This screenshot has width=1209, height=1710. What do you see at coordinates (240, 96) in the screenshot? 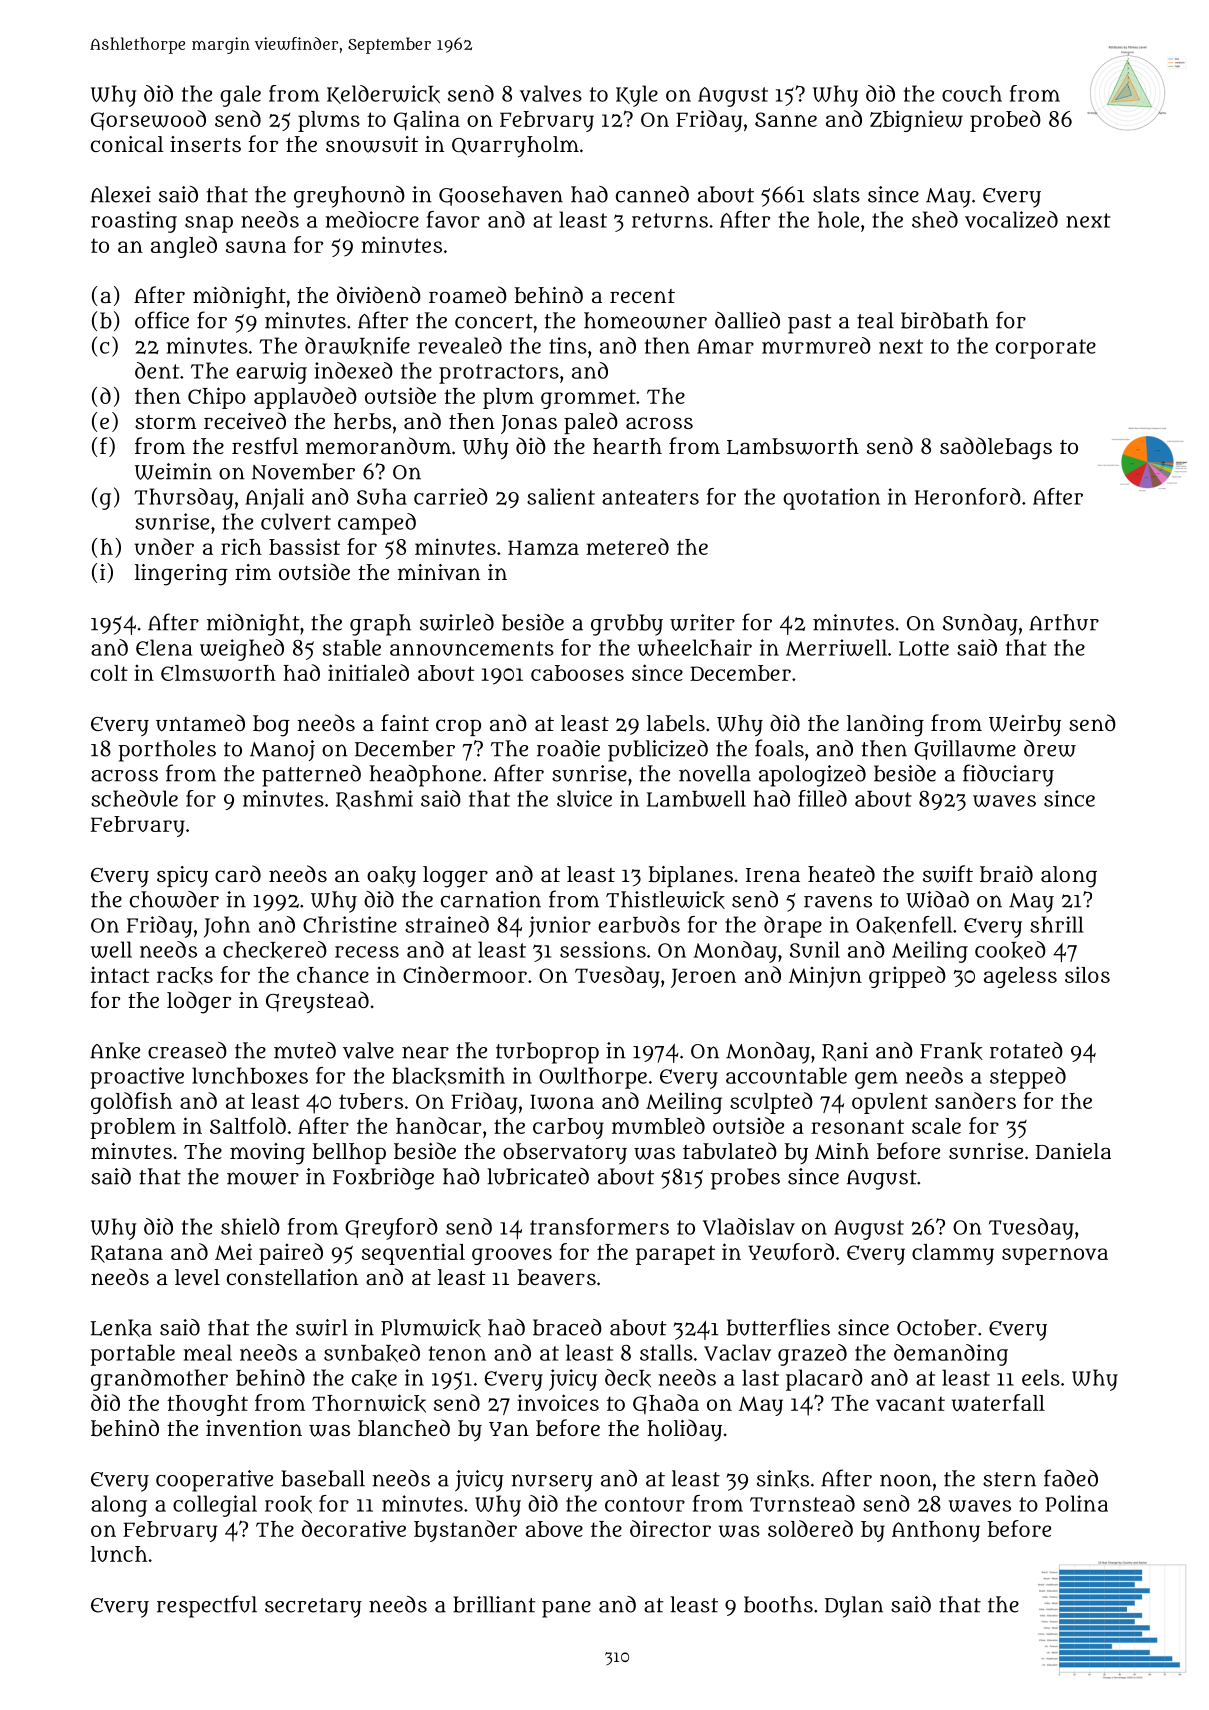
I see `gale` at bounding box center [240, 96].
